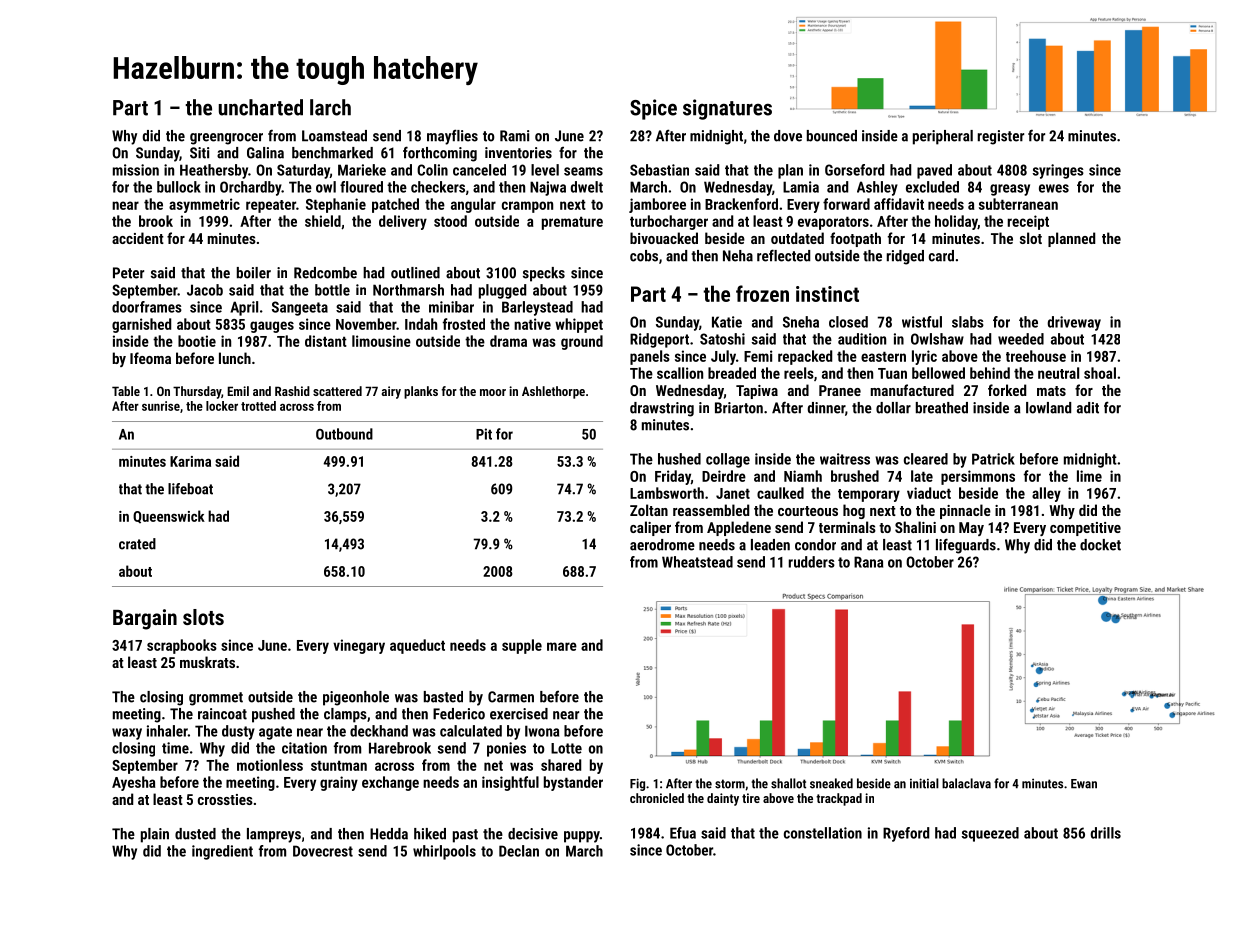 The width and height of the screenshot is (1233, 952). What do you see at coordinates (484, 434) in the screenshot?
I see `Pit` at bounding box center [484, 434].
